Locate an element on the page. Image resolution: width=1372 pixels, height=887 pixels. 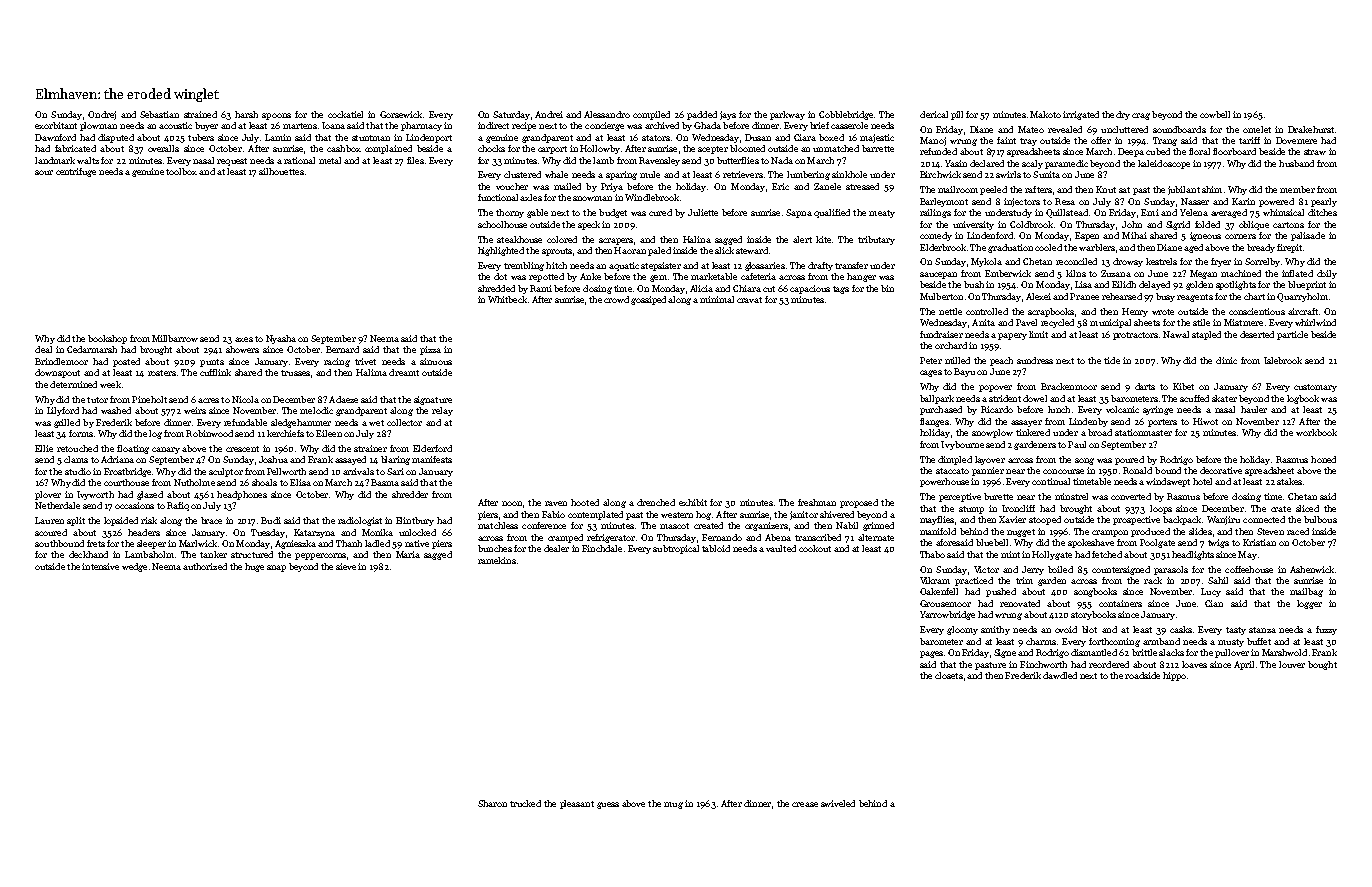
Lucy is located at coordinates (1211, 592).
